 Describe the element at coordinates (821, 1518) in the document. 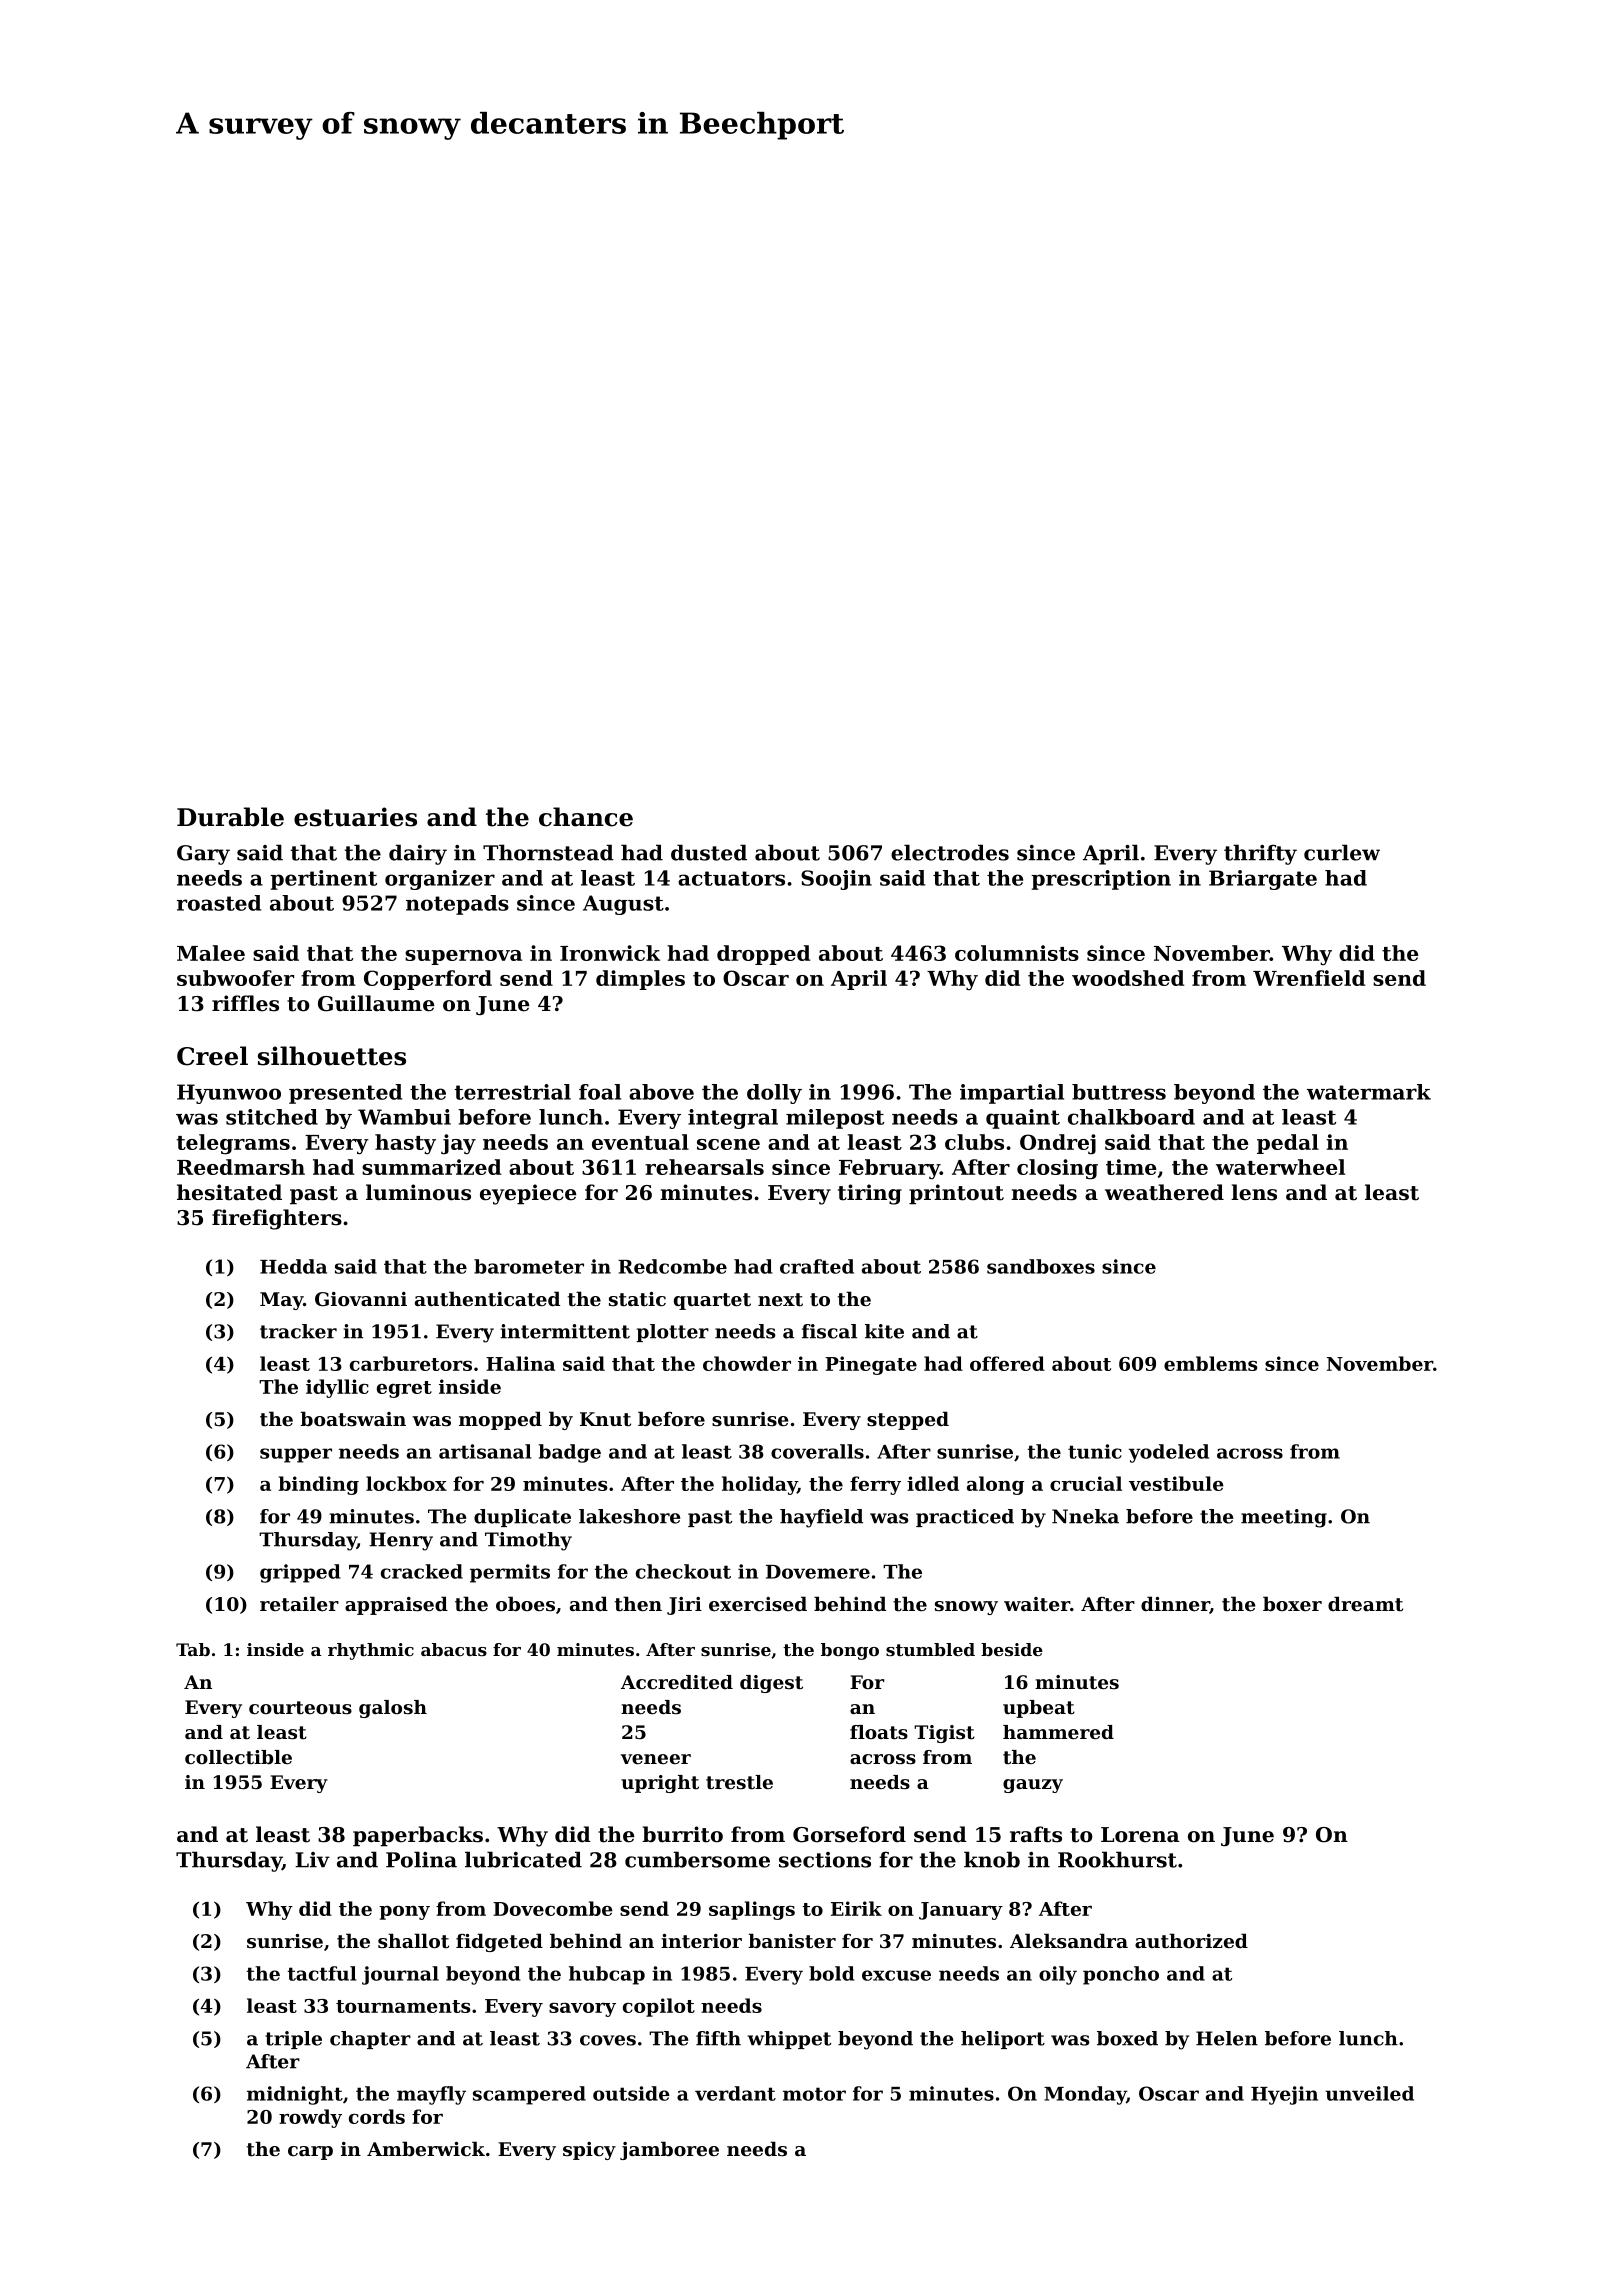

I see `hayfield` at that location.
